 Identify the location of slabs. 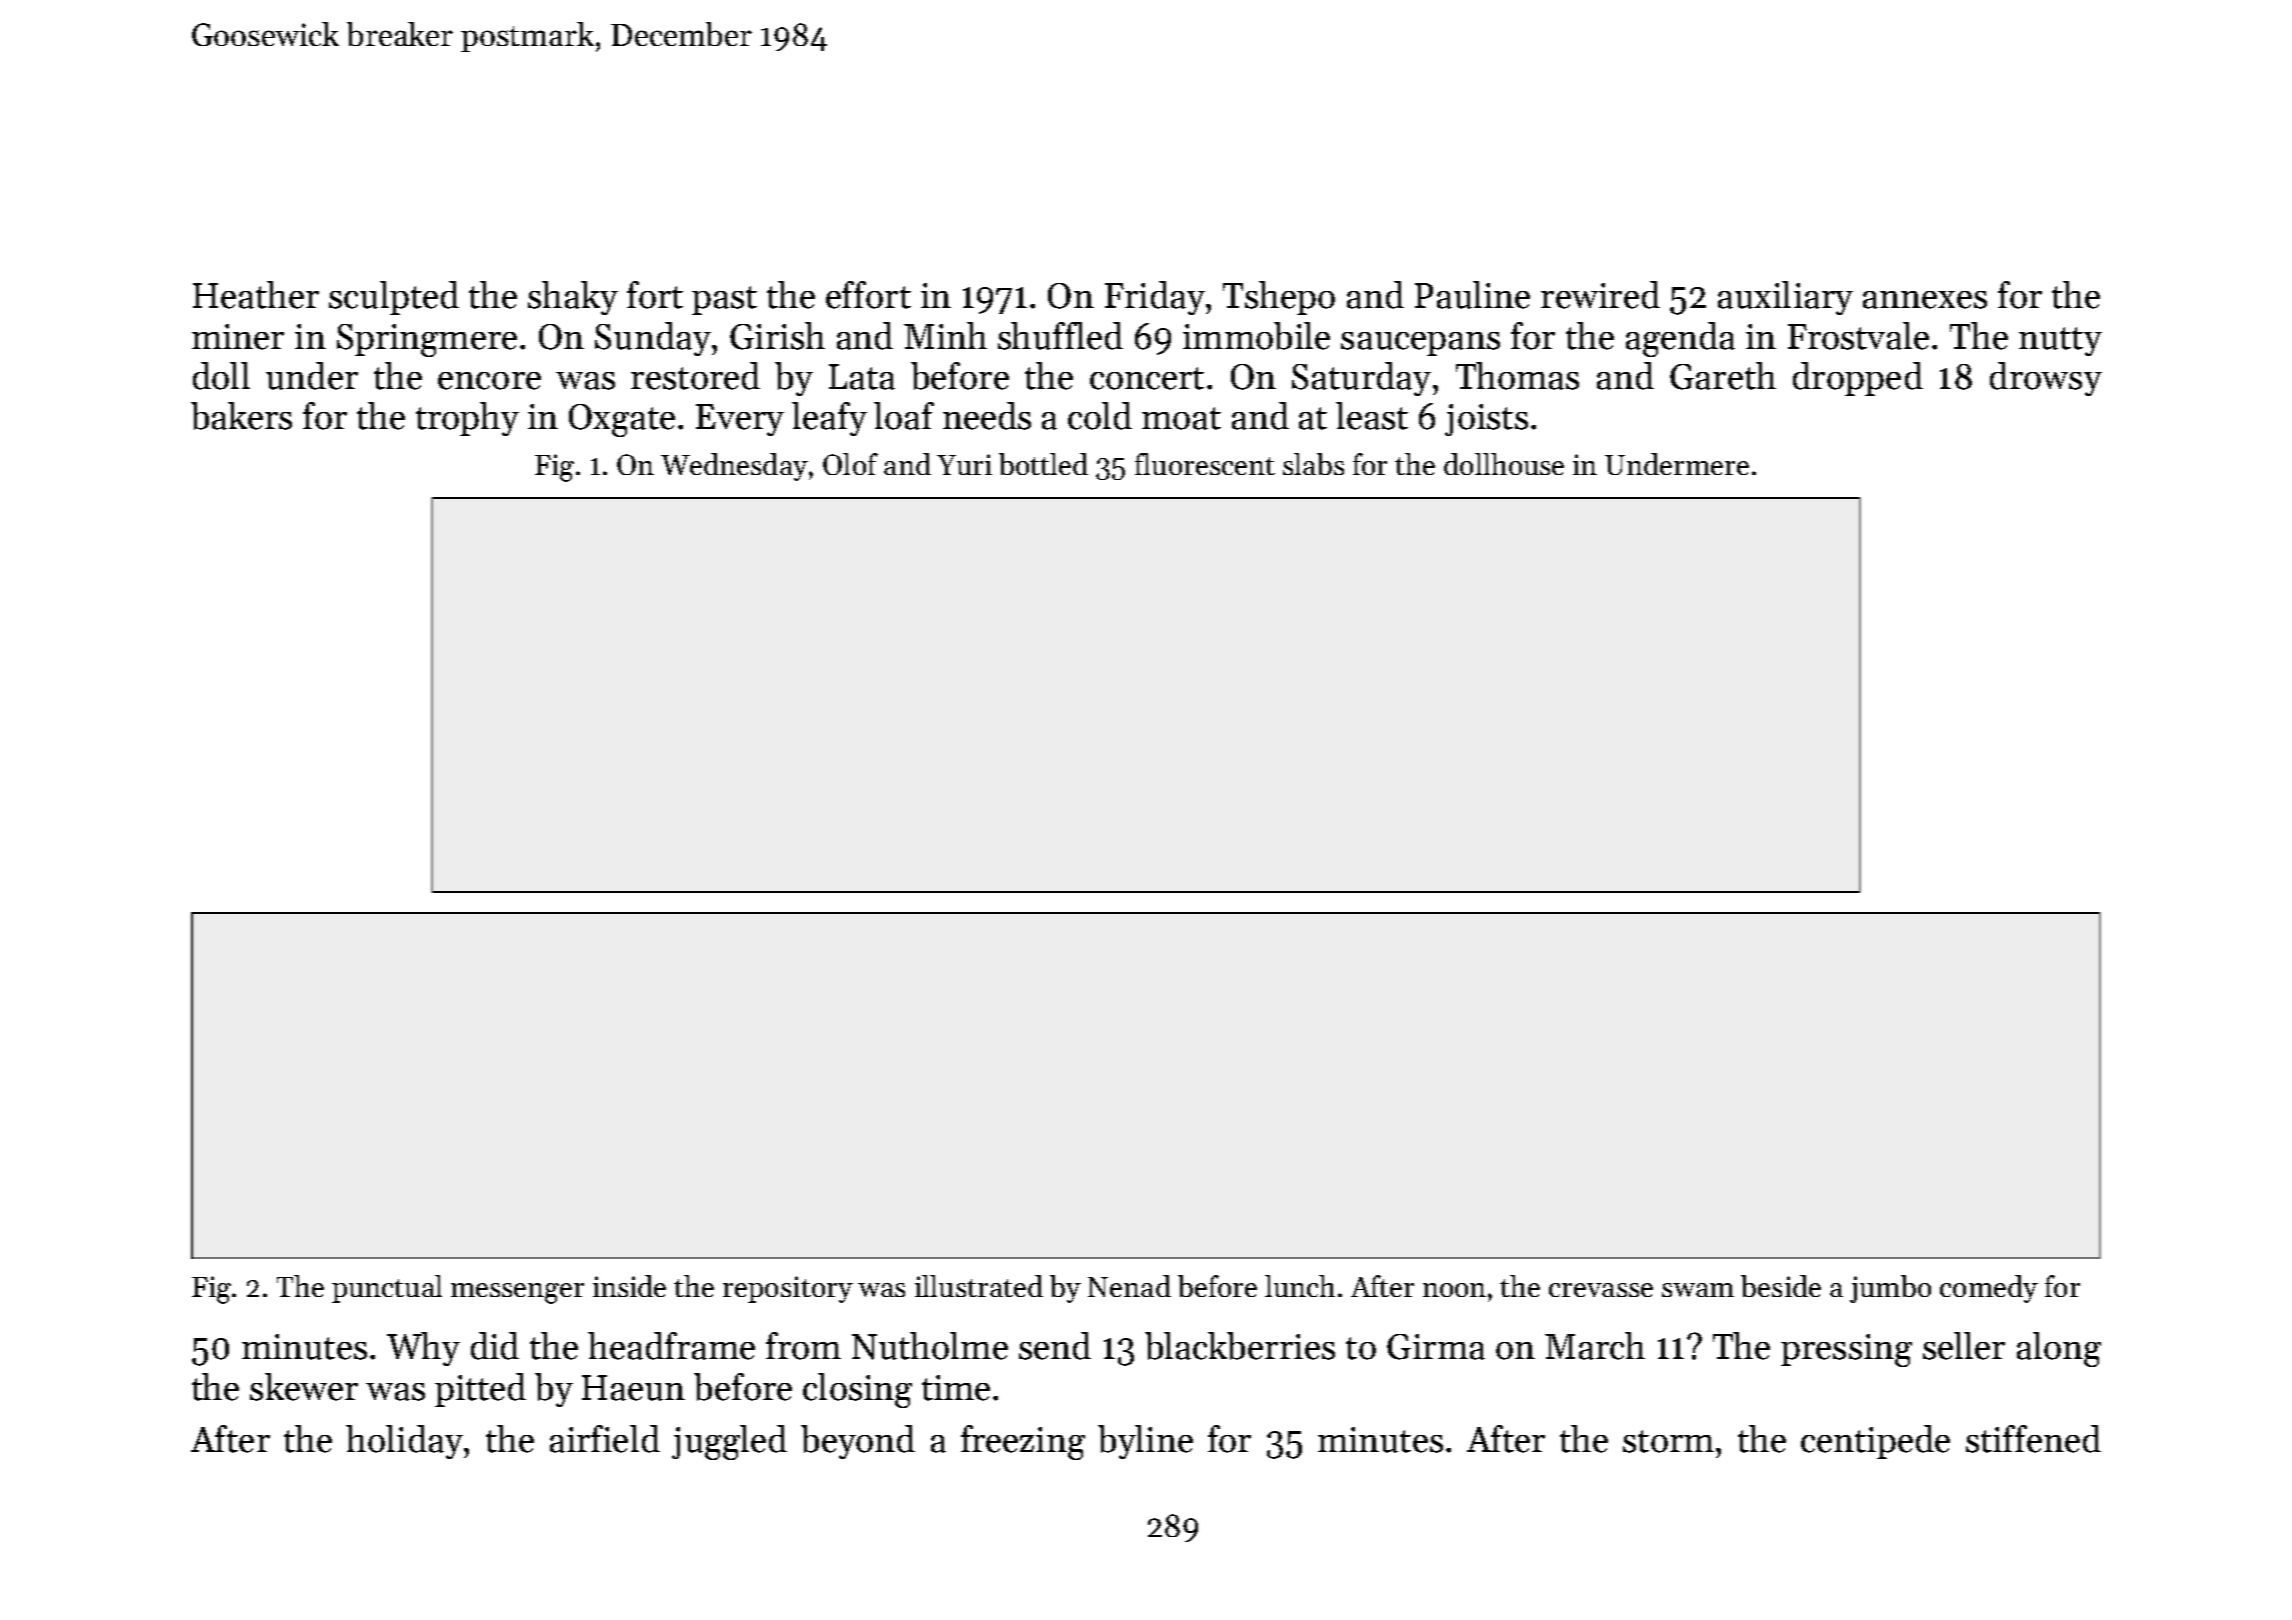
(1313, 464).
